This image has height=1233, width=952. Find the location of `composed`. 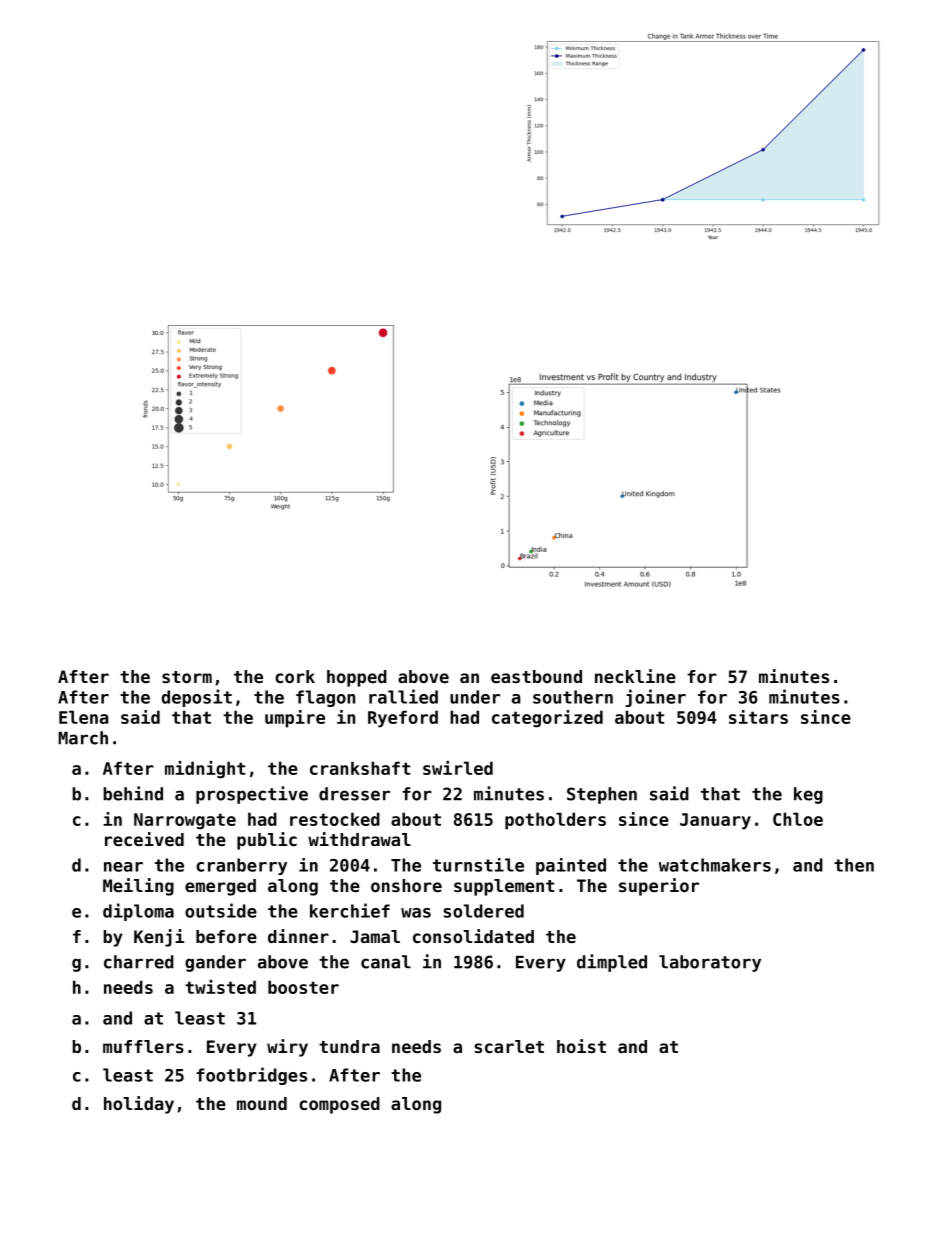

composed is located at coordinates (339, 1105).
